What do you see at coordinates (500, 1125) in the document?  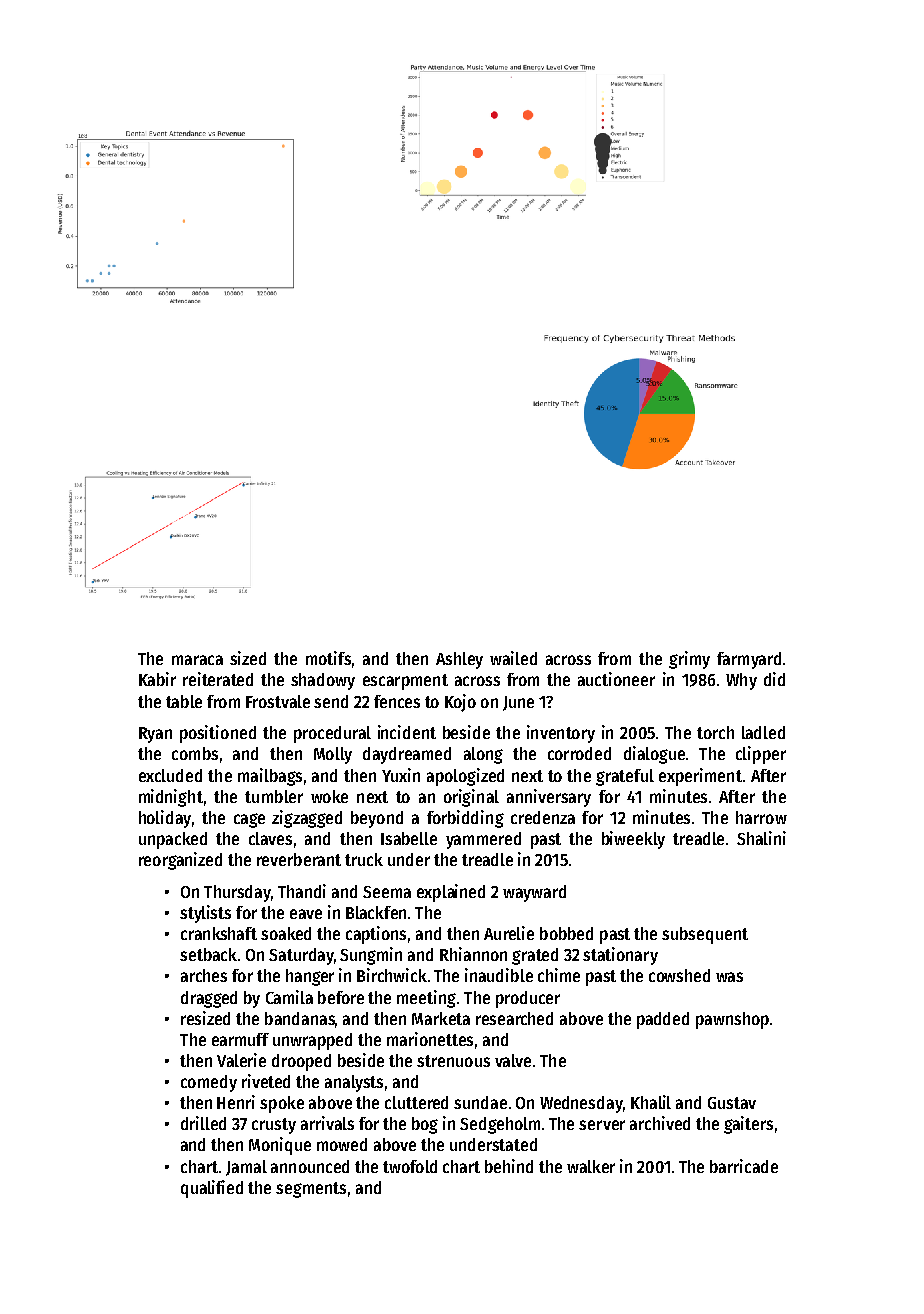 I see `Sedgeholm` at bounding box center [500, 1125].
